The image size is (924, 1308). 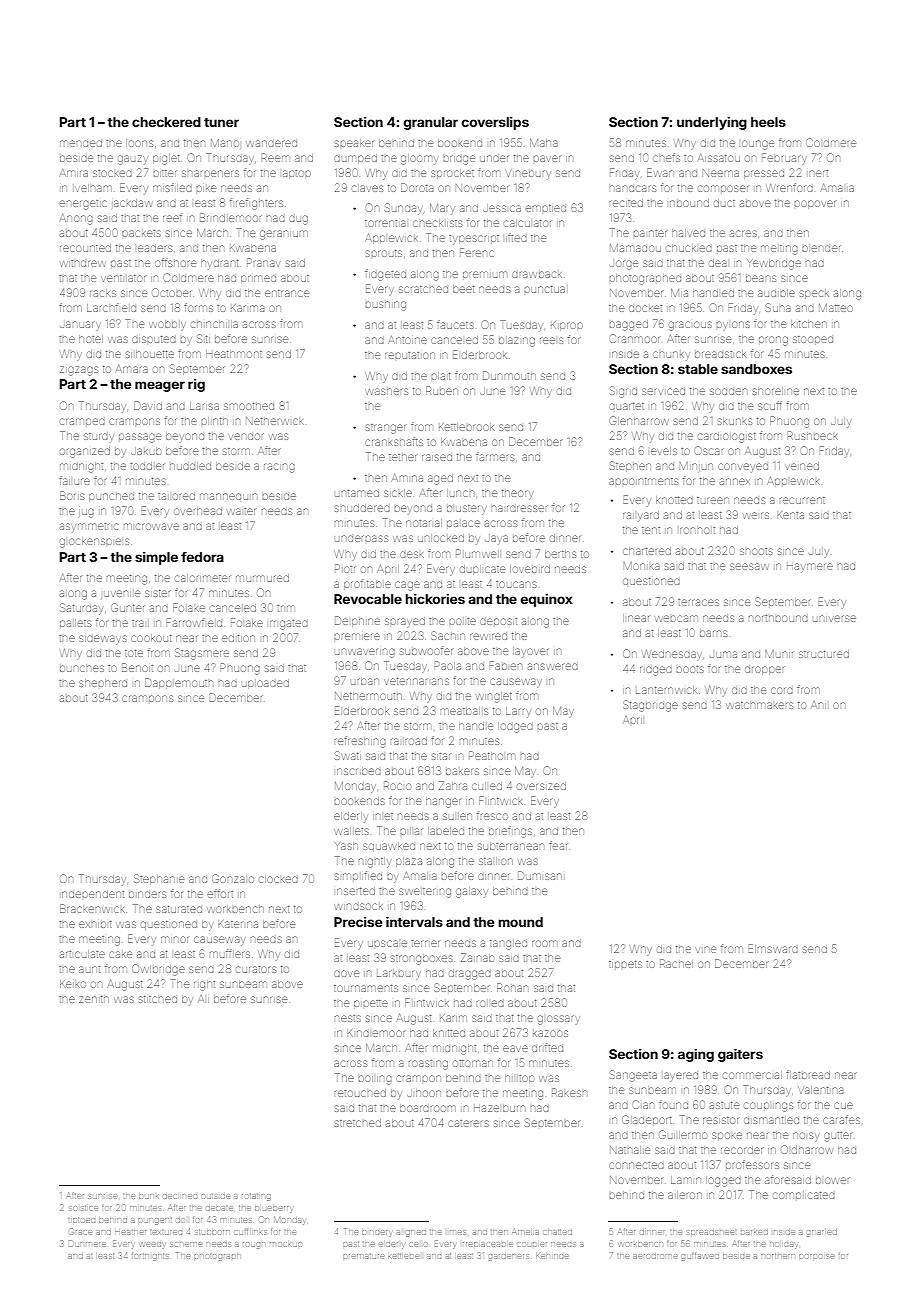 I want to click on granular, so click(x=431, y=123).
